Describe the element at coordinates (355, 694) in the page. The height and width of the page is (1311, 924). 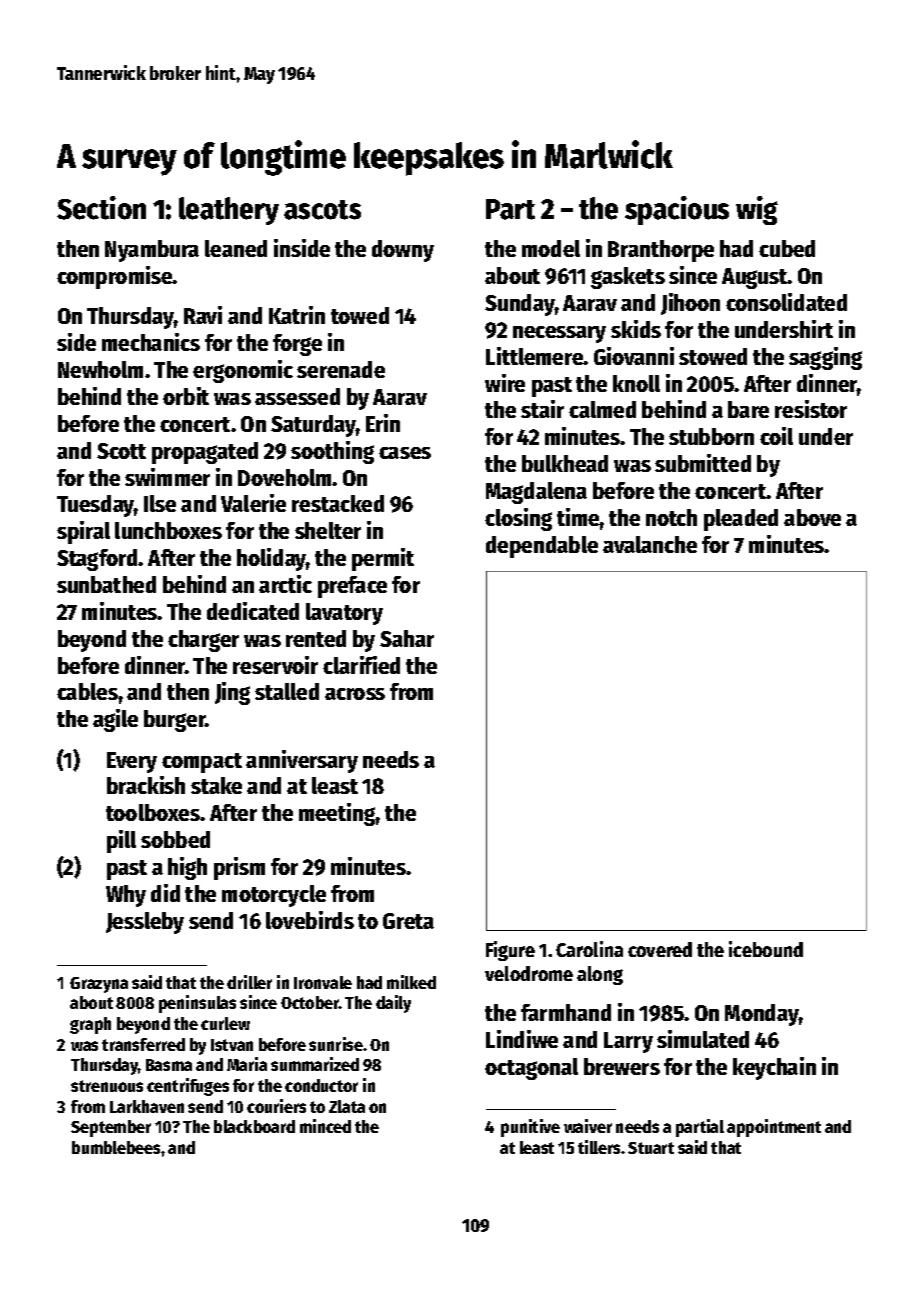
I see `across` at that location.
